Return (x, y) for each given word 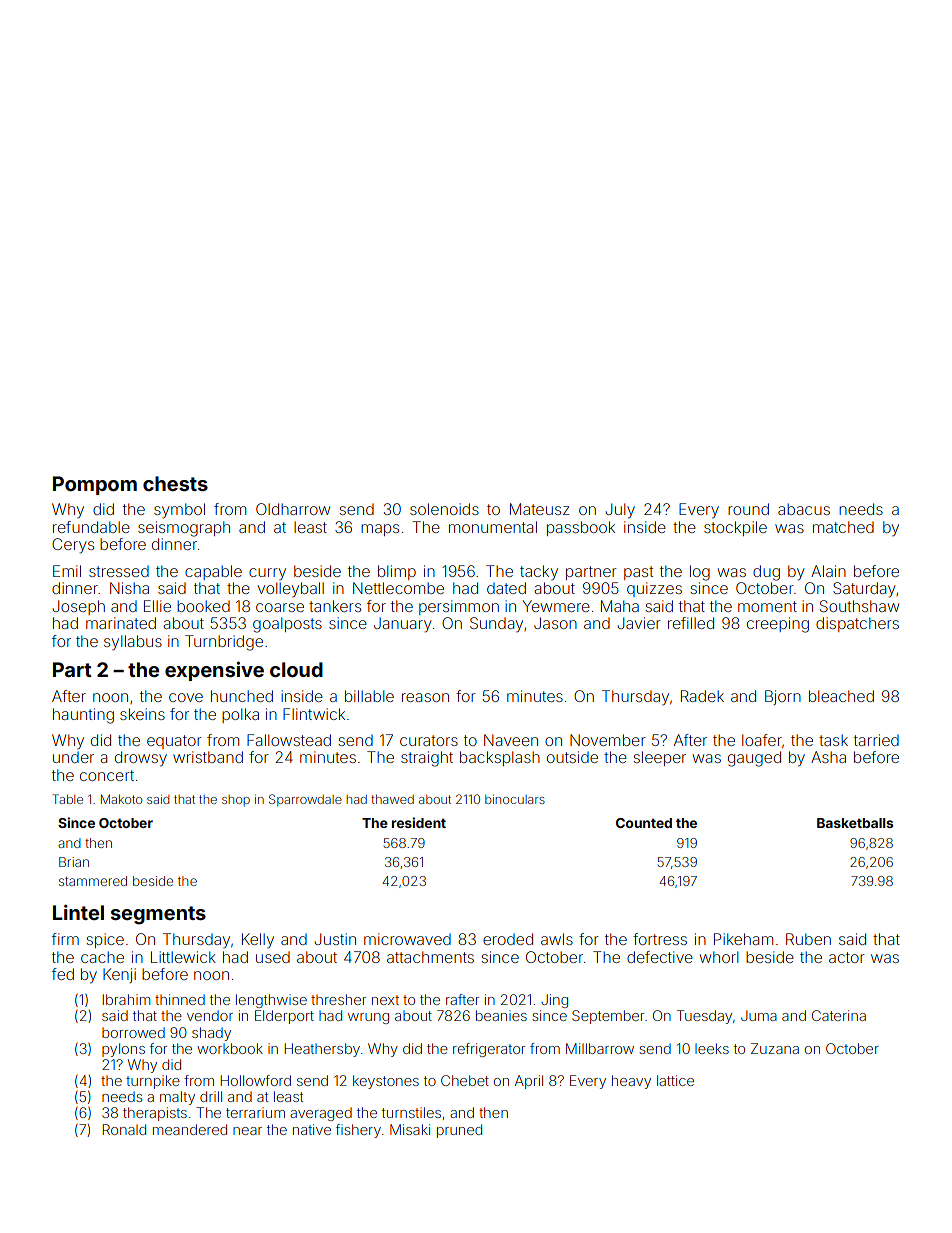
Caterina (839, 1015)
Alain (828, 571)
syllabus (133, 642)
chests (175, 483)
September (608, 1017)
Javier (639, 623)
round (748, 509)
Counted (644, 823)
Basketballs (855, 823)
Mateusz (540, 509)
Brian (74, 862)
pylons (123, 1050)
